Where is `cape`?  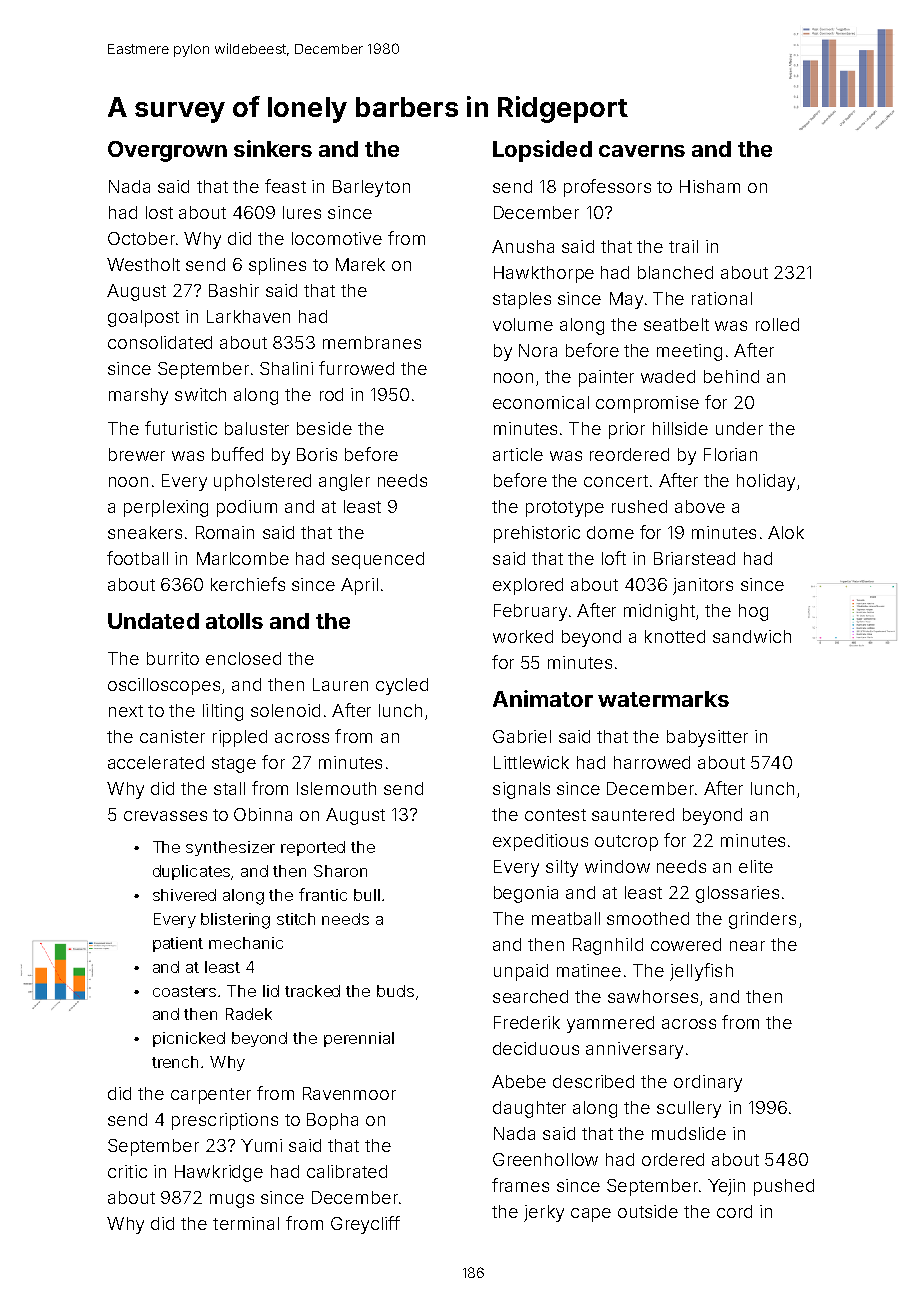 cape is located at coordinates (591, 1215).
